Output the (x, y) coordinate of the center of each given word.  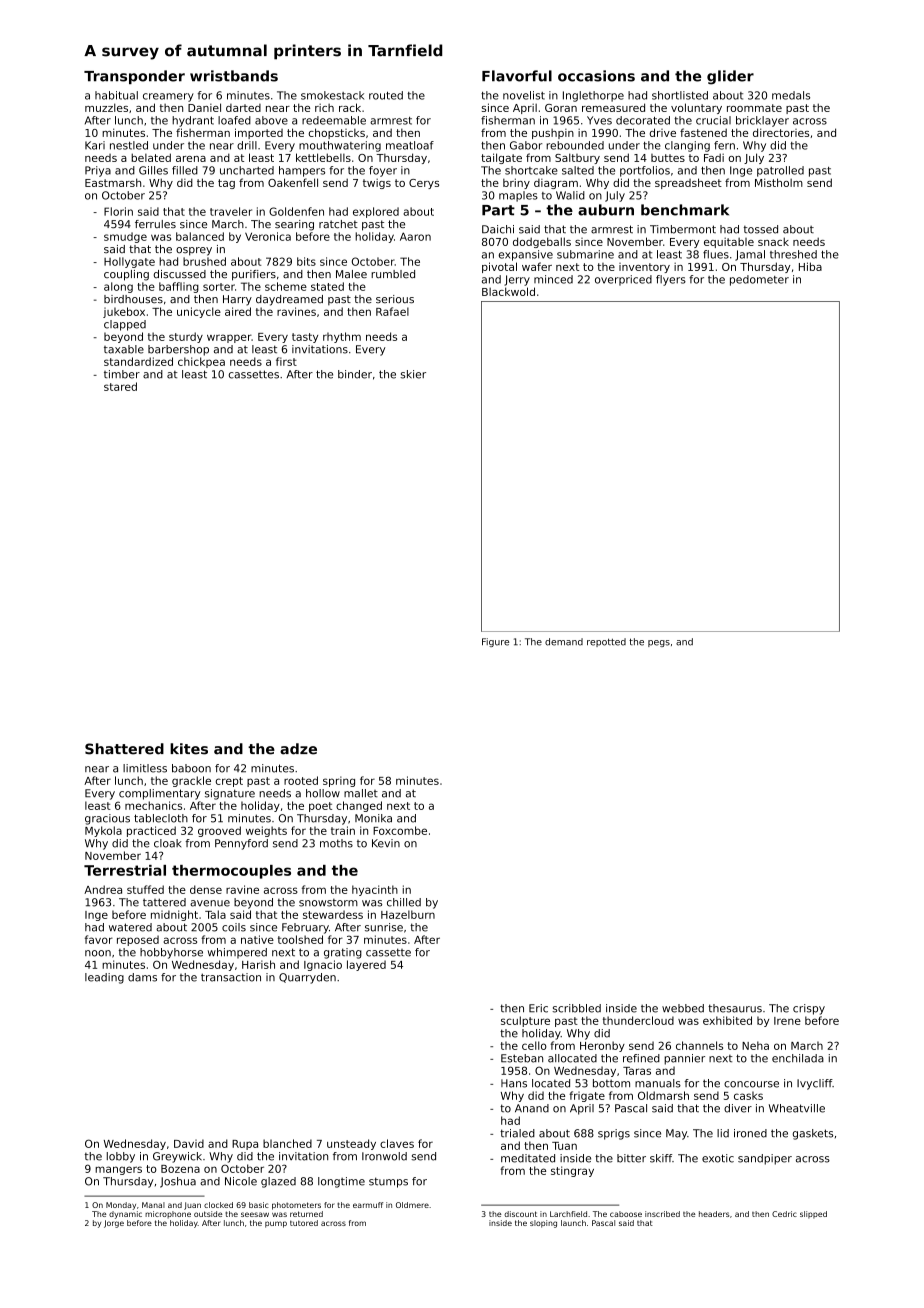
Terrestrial (125, 870)
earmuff (368, 1205)
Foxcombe (400, 830)
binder (355, 374)
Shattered (124, 749)
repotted (606, 642)
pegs (659, 643)
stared (120, 386)
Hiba (810, 266)
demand (564, 642)
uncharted (247, 170)
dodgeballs (542, 242)
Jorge (114, 1224)
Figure (495, 642)
